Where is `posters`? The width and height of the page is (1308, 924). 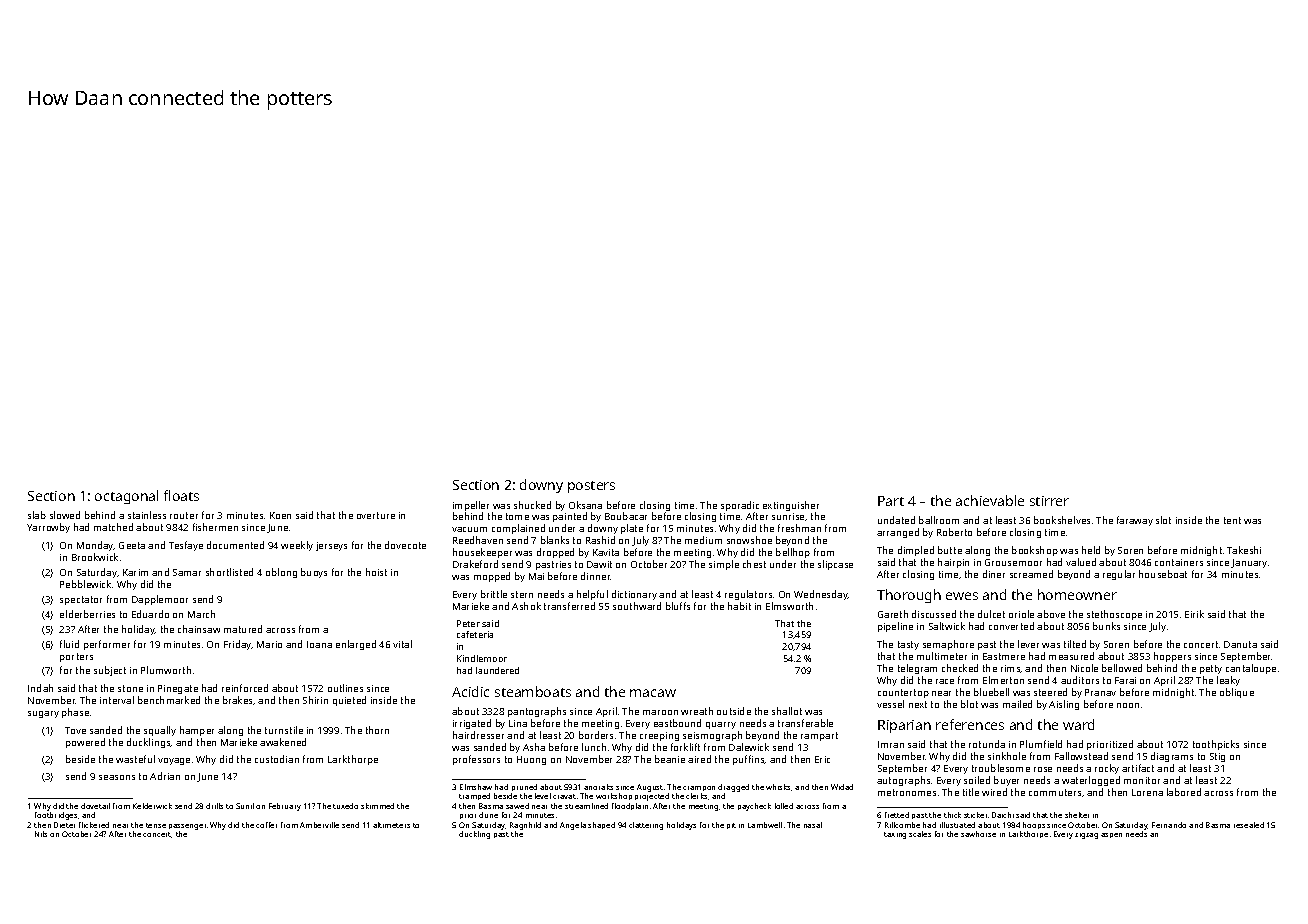
posters is located at coordinates (591, 487).
